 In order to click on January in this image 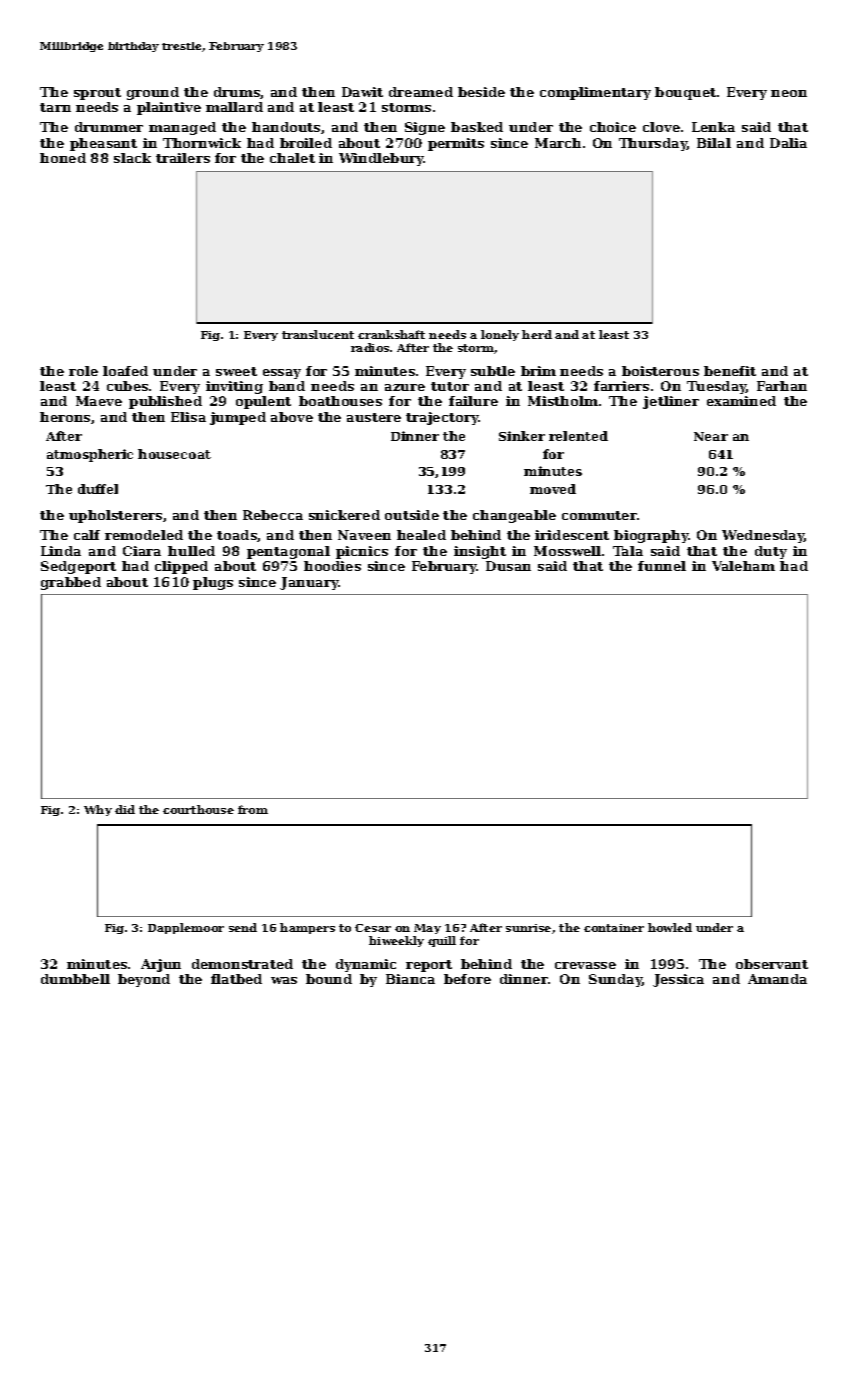, I will do `click(309, 583)`.
